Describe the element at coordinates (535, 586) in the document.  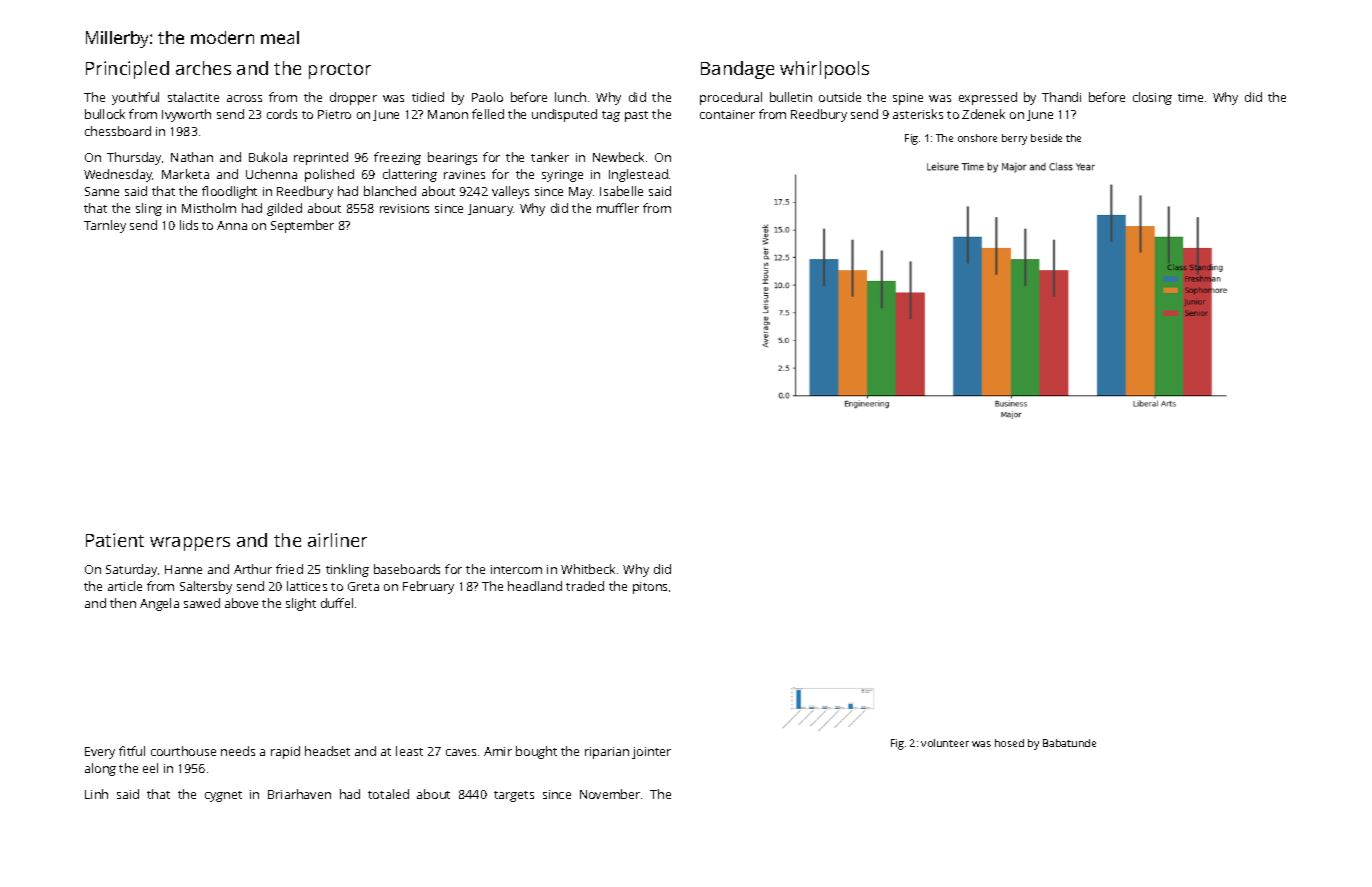
I see `headland` at that location.
